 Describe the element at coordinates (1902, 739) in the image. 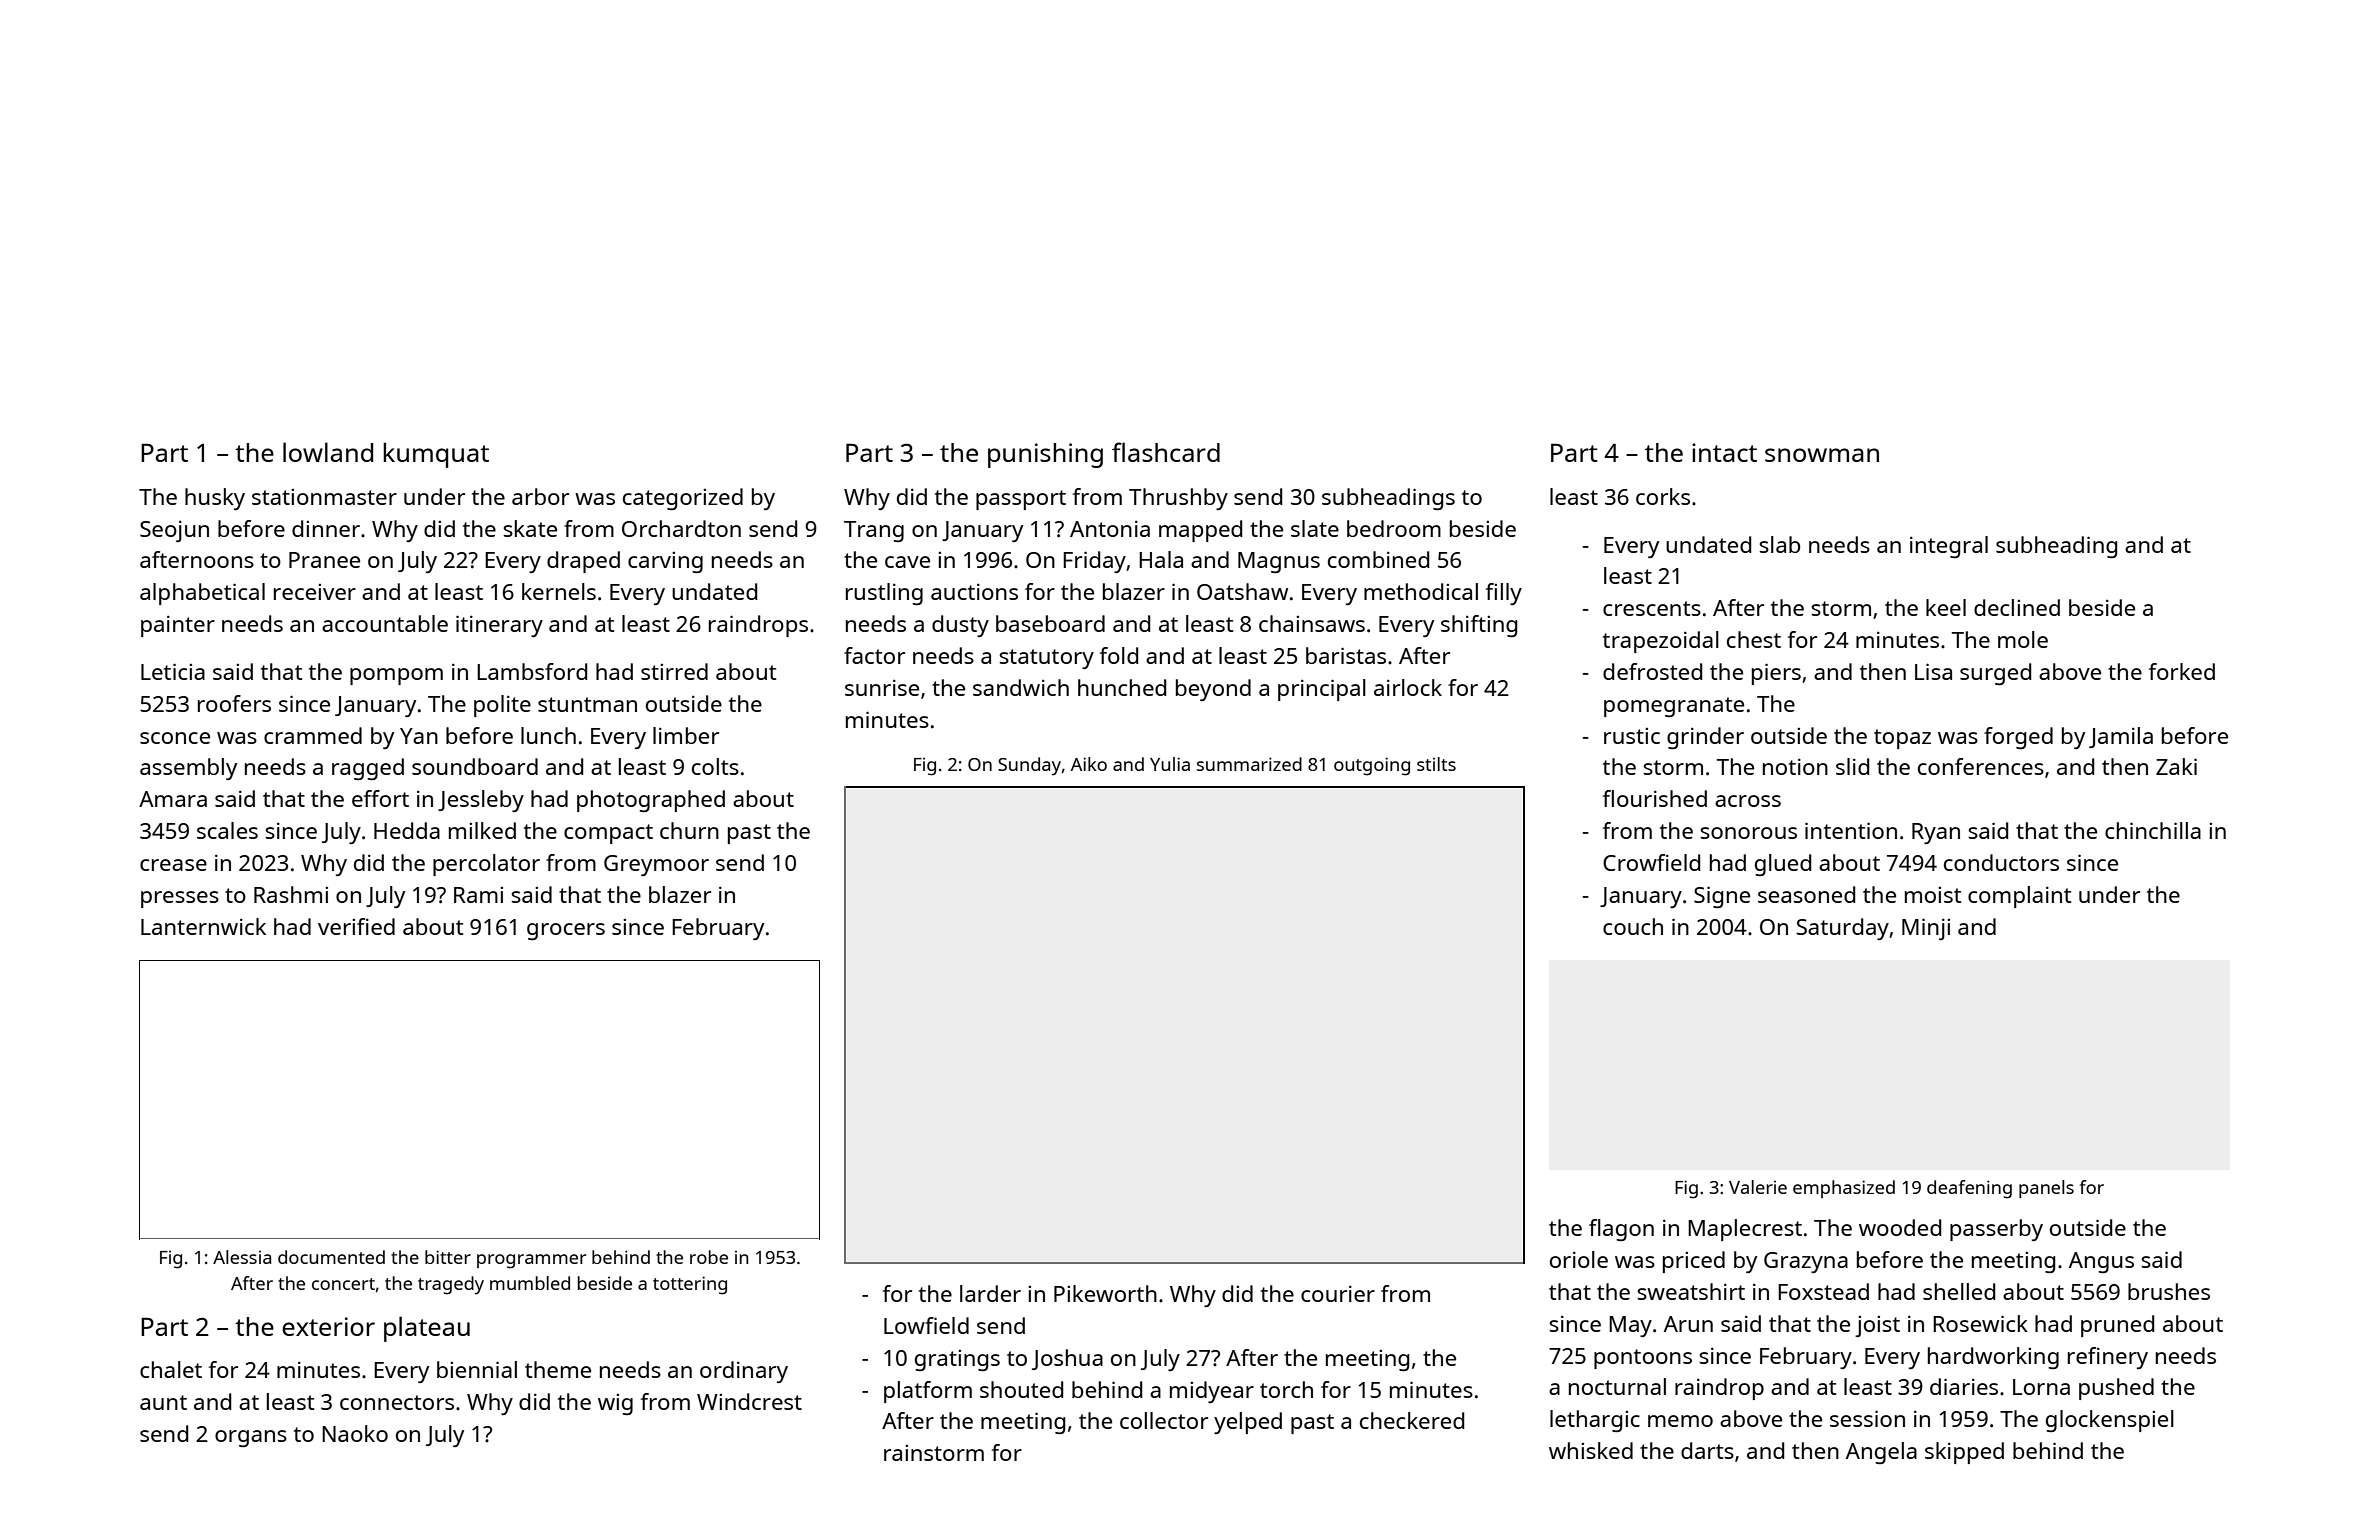

I see `topaz` at that location.
